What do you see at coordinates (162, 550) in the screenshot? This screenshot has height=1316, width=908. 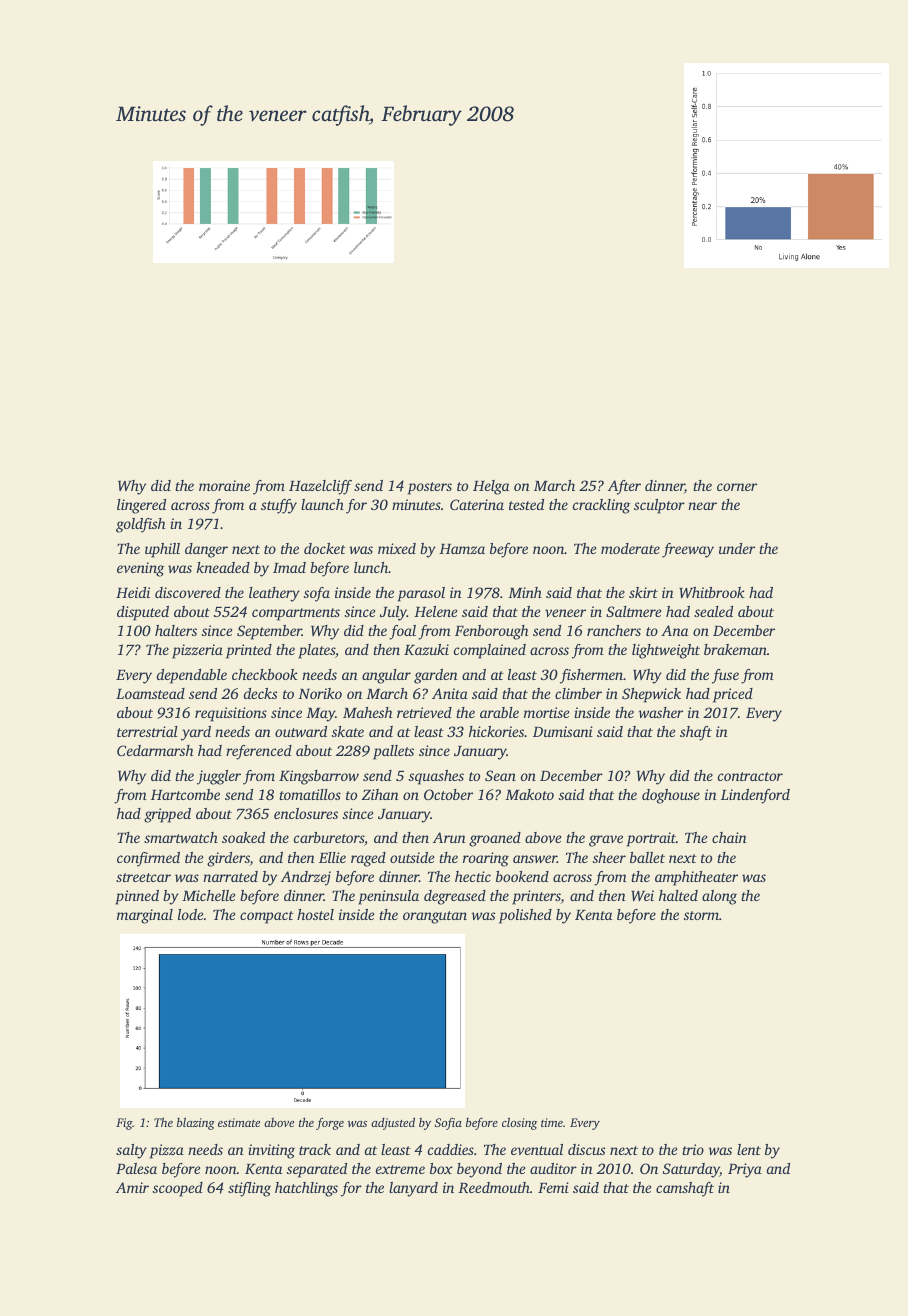 I see `uphill` at bounding box center [162, 550].
